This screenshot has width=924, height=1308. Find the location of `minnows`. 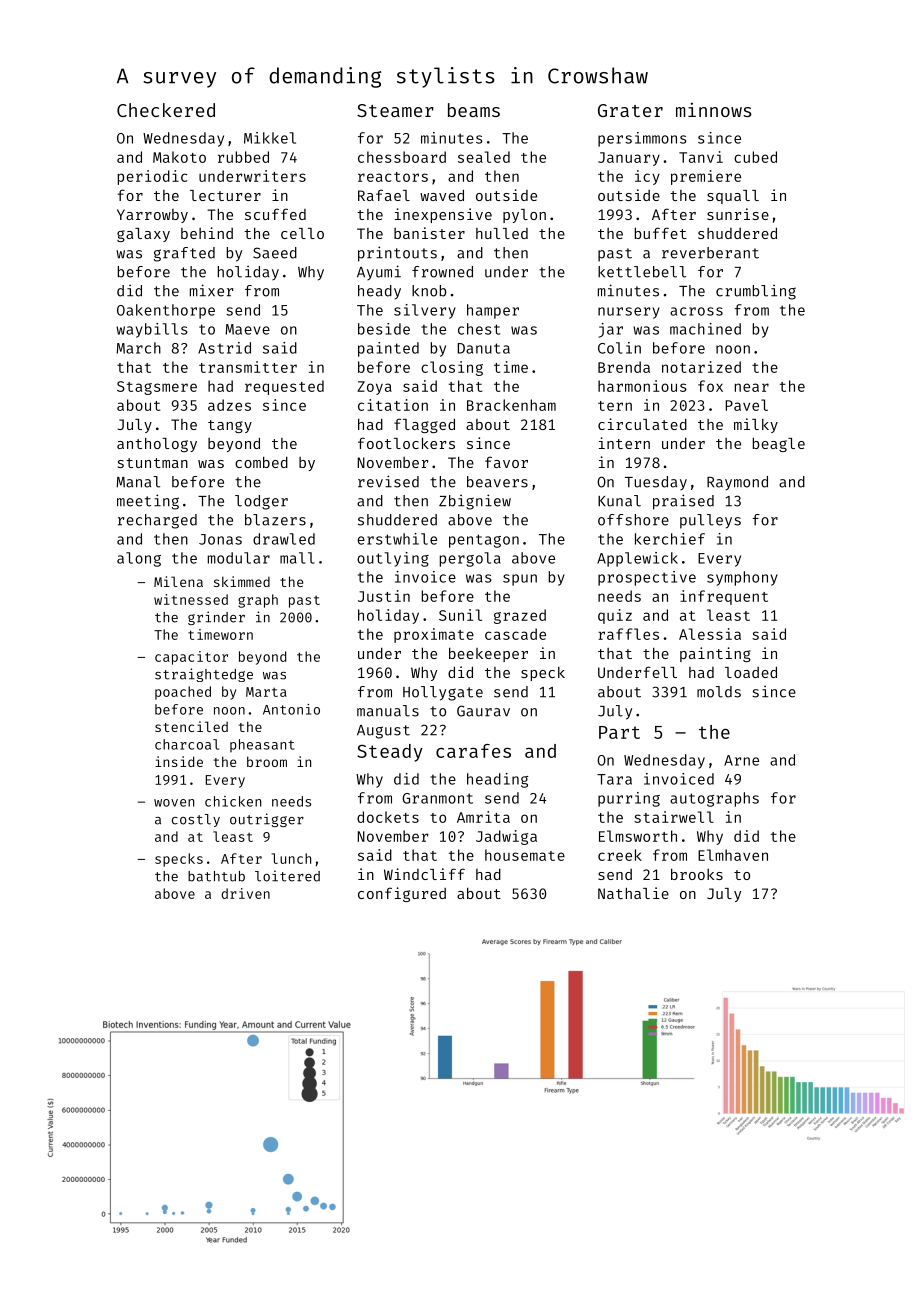

minnows is located at coordinates (714, 109).
